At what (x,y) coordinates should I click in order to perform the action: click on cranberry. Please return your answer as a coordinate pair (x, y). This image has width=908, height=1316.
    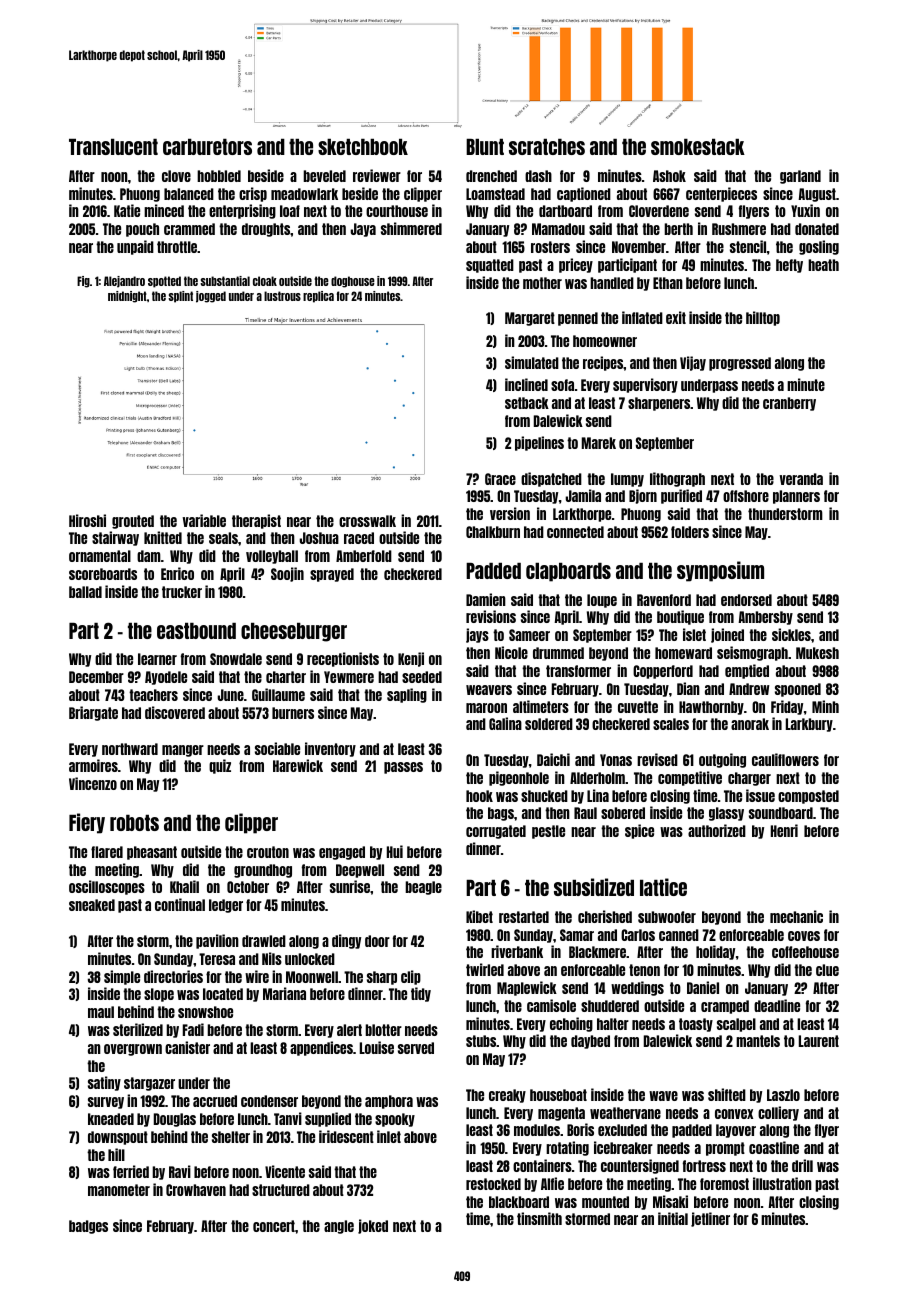
    Looking at the image, I should click on (789, 404).
